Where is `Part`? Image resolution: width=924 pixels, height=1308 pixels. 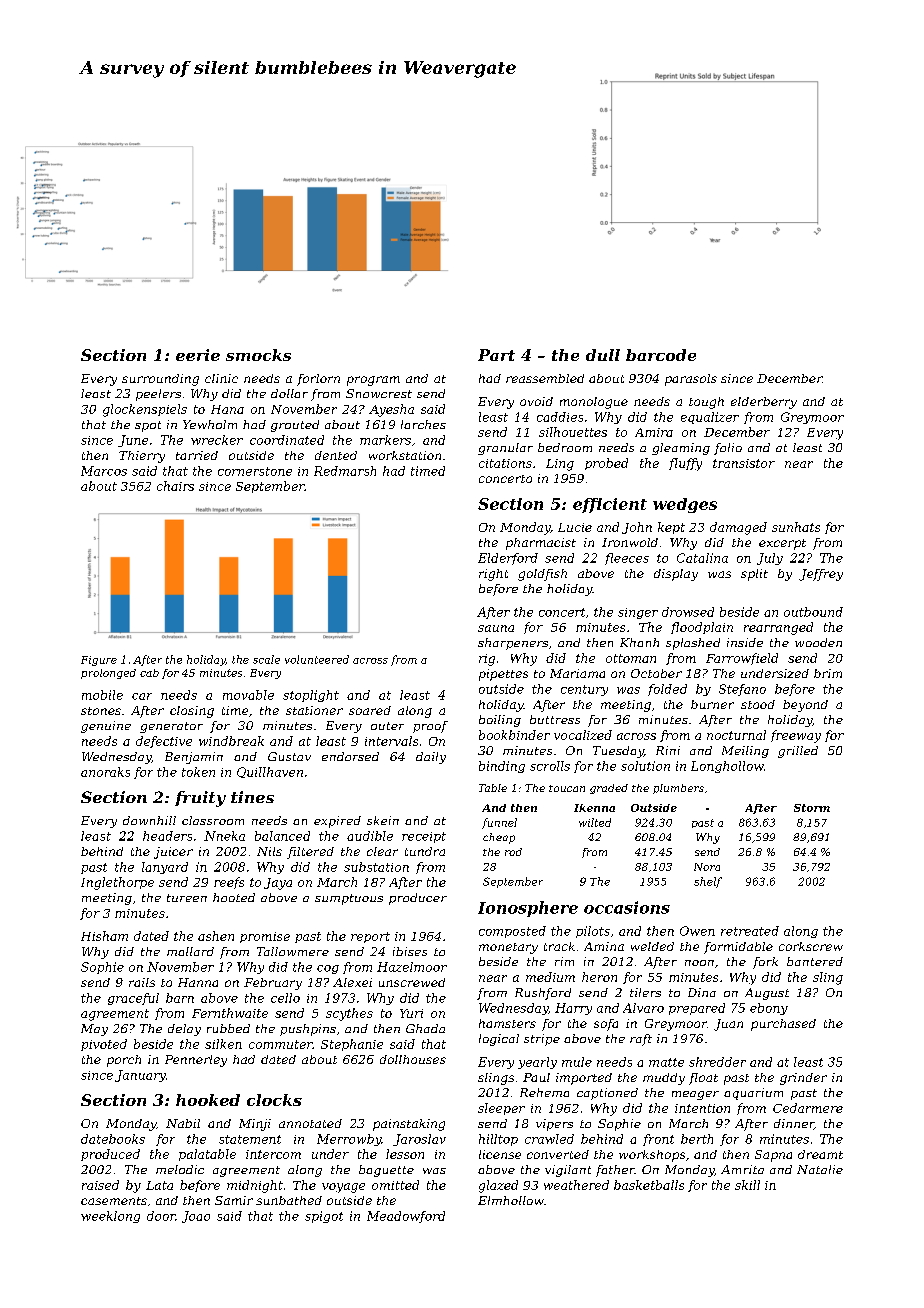 Part is located at coordinates (496, 355).
